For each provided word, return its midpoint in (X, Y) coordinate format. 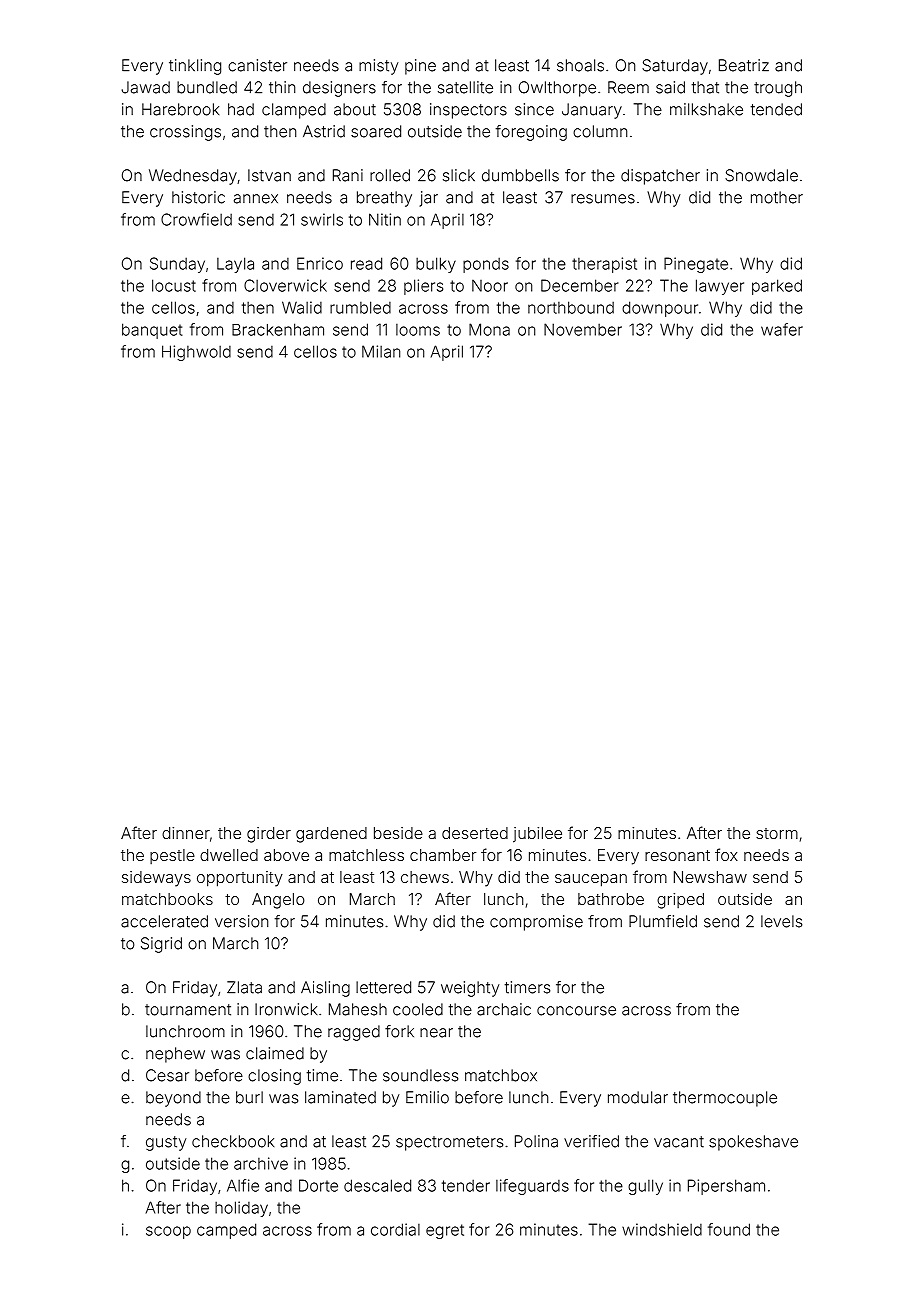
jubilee (537, 835)
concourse (576, 1011)
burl (249, 1097)
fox (726, 854)
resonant (677, 855)
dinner (186, 833)
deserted (475, 833)
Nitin (385, 219)
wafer (782, 329)
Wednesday (193, 177)
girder (269, 835)
